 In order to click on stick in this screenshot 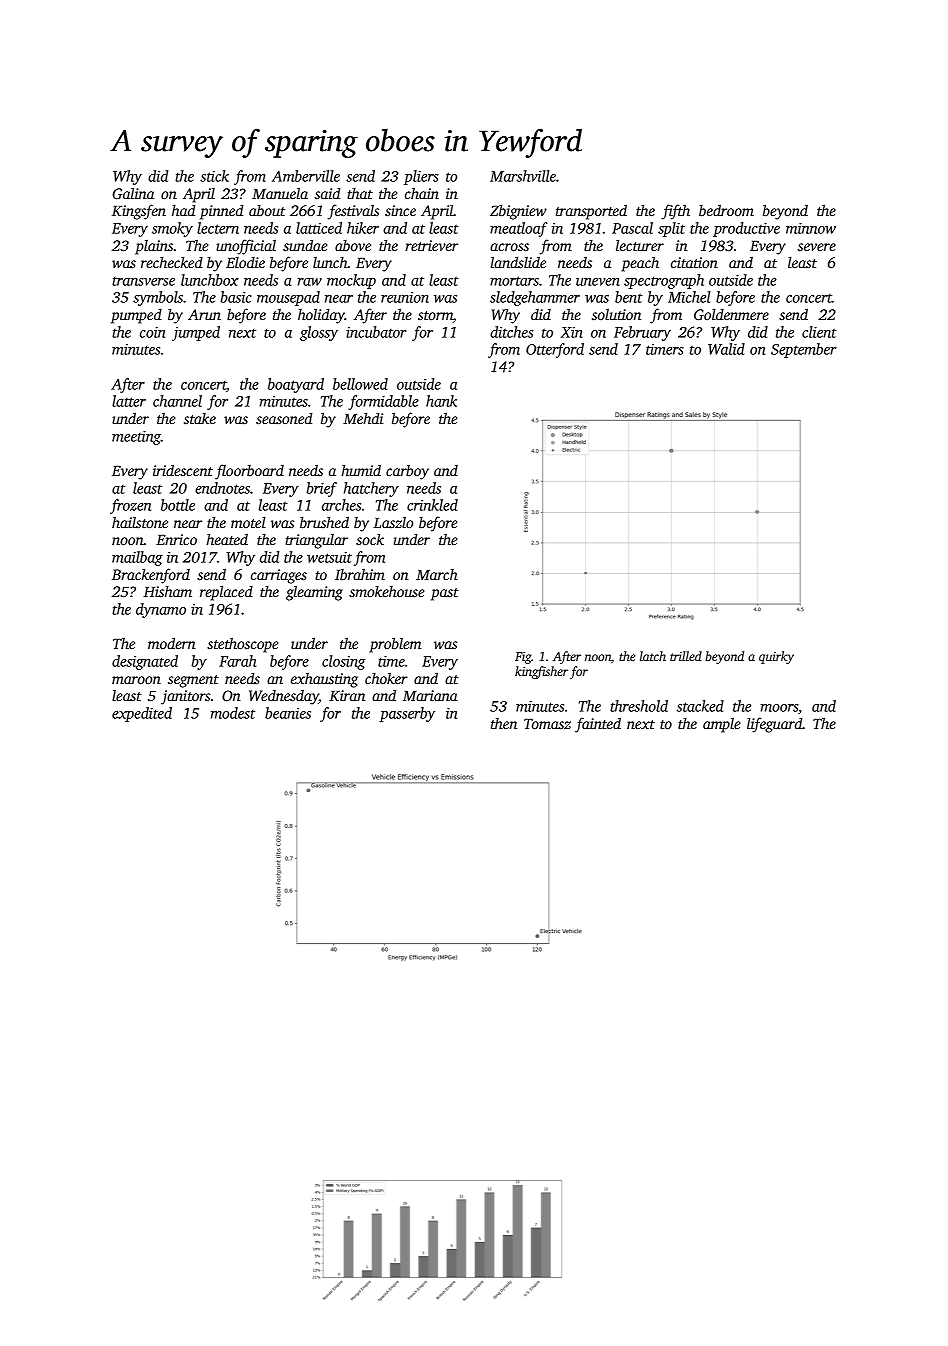, I will do `click(214, 176)`.
